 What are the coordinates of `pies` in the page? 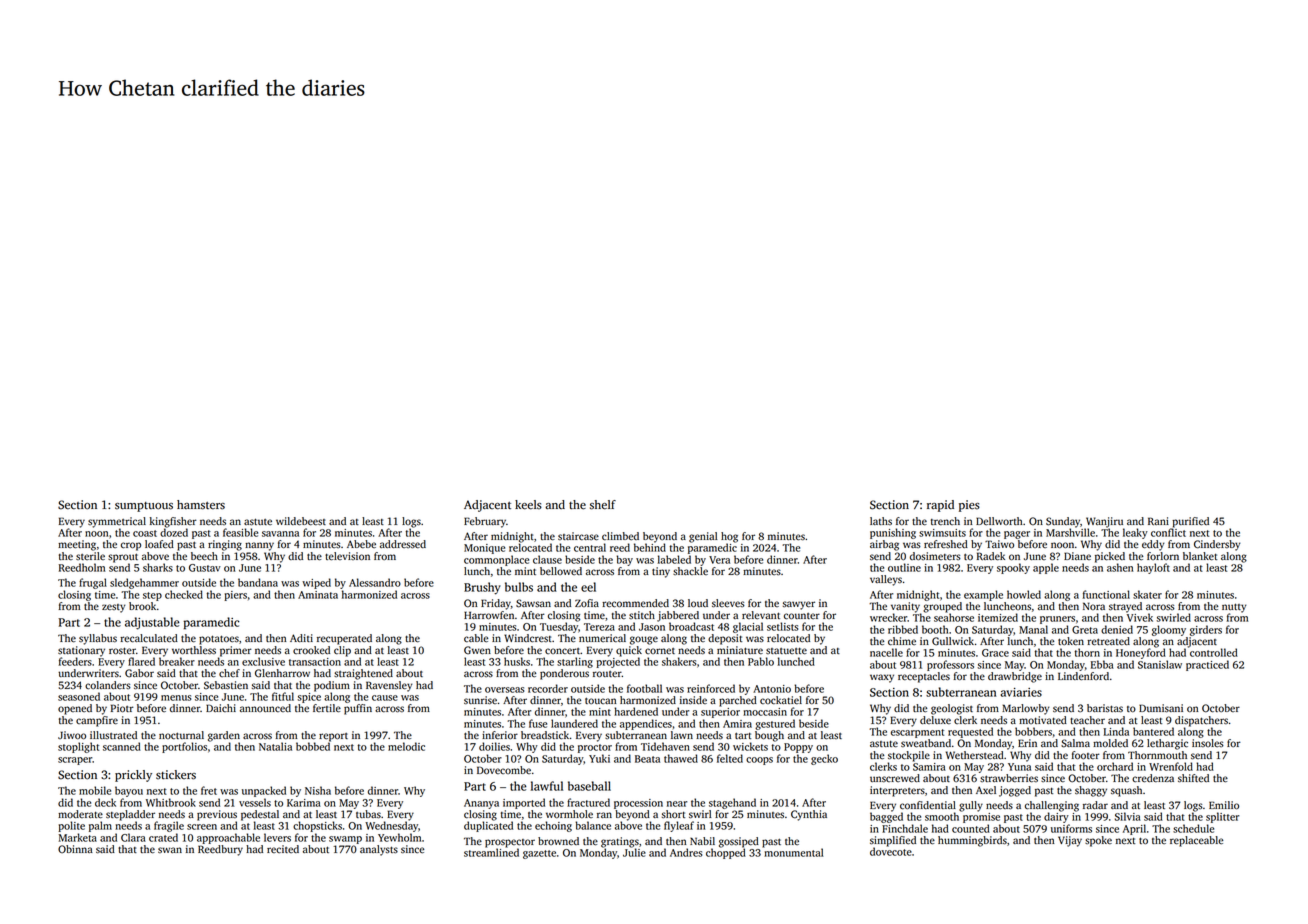 It's located at (969, 506).
